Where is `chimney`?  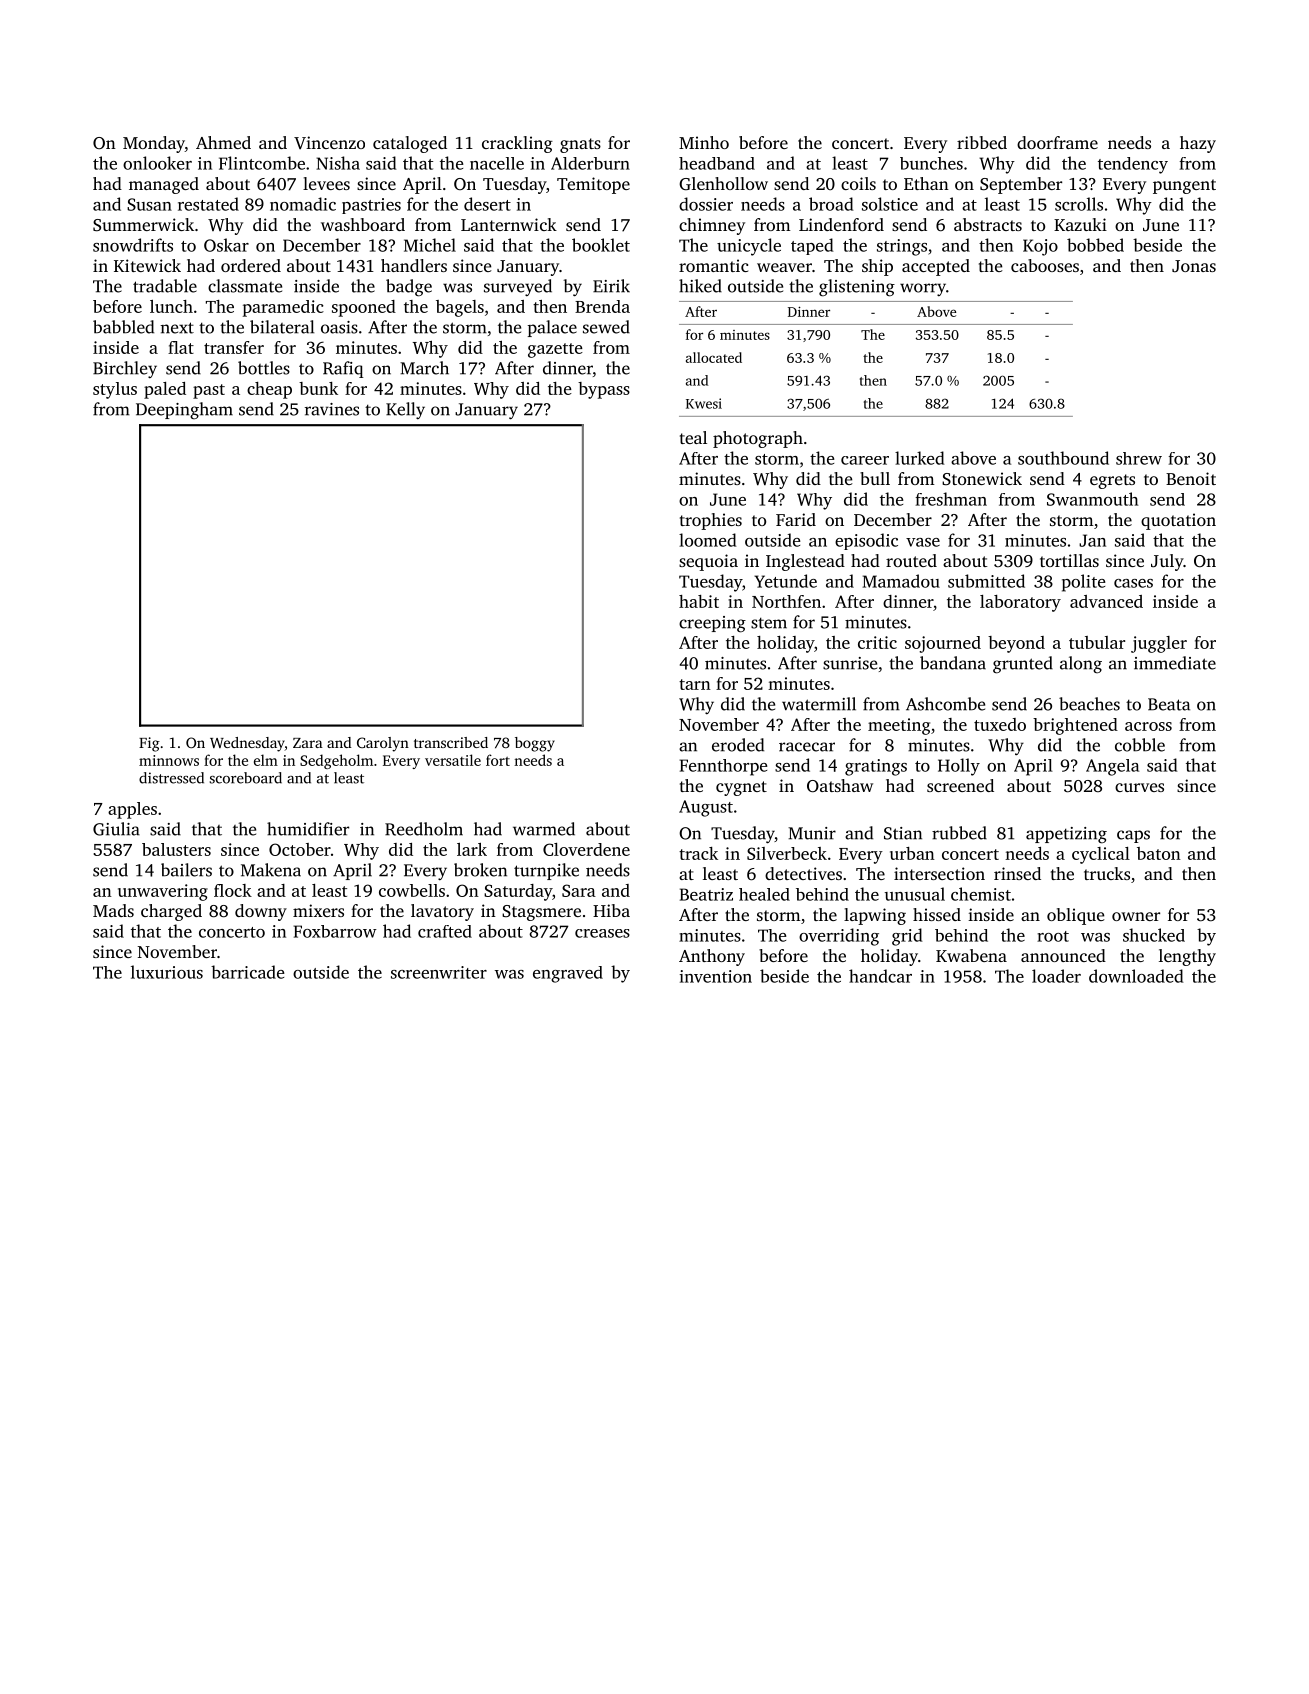
chimney is located at coordinates (712, 226).
